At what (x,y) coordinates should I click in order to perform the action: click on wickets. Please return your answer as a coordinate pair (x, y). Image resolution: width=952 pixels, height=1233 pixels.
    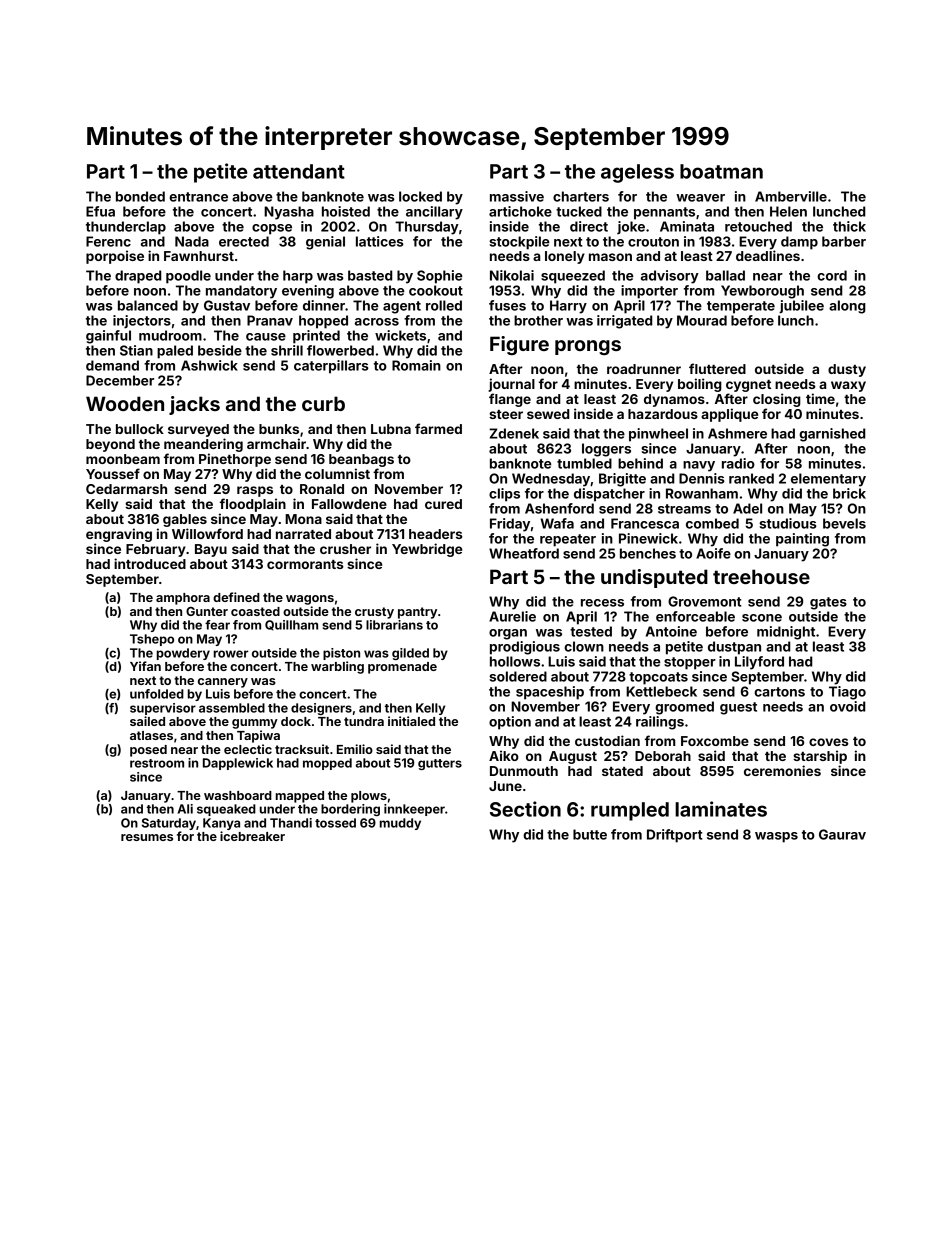
    Looking at the image, I should click on (400, 335).
